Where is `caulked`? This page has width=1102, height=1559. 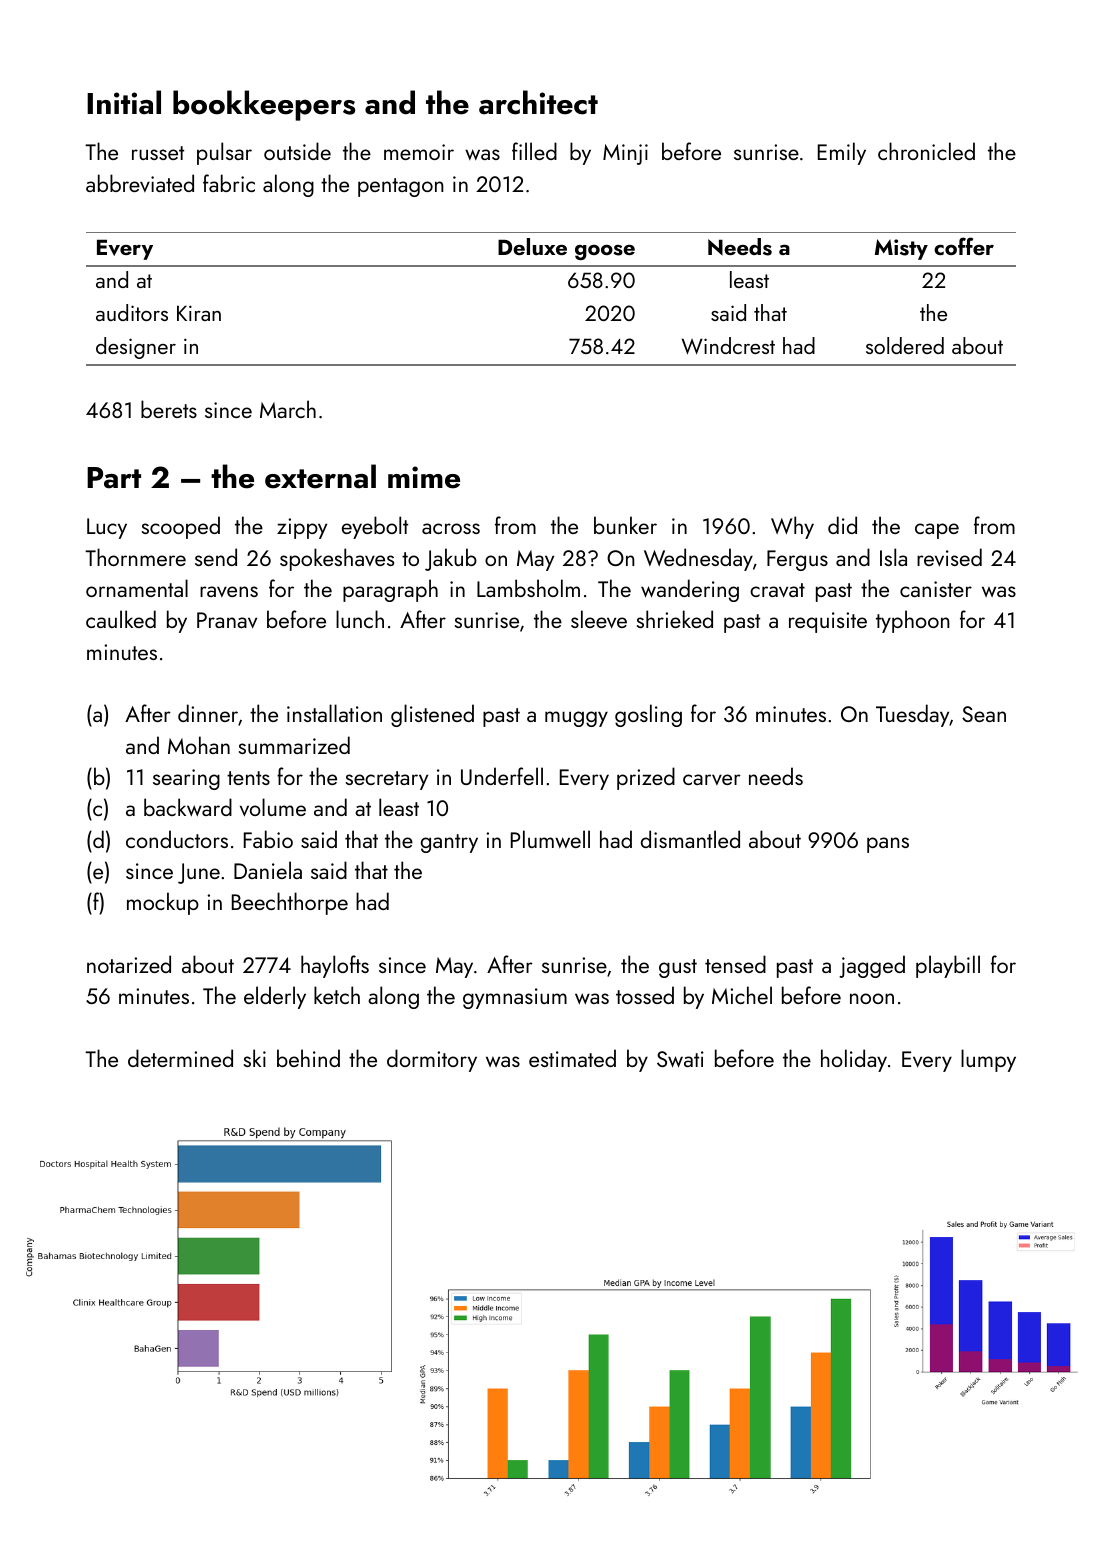 caulked is located at coordinates (121, 619).
